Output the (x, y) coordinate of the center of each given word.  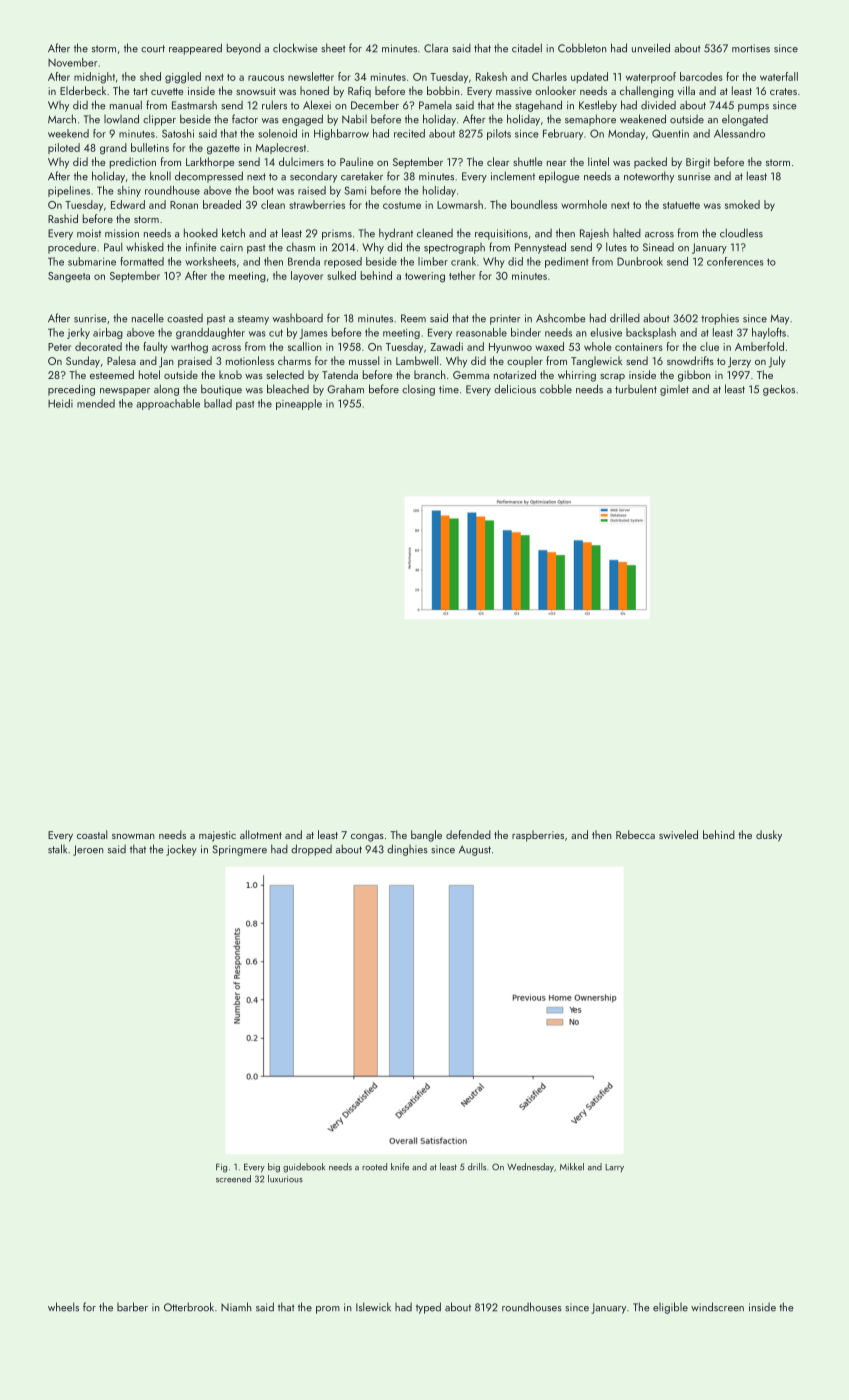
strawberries (317, 204)
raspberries (538, 836)
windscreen (717, 1307)
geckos (779, 390)
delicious (515, 389)
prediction (133, 163)
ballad (218, 403)
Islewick (373, 1307)
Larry (614, 1168)
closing (418, 390)
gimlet (674, 390)
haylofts (769, 333)
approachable (168, 404)
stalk (57, 849)
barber (132, 1307)
